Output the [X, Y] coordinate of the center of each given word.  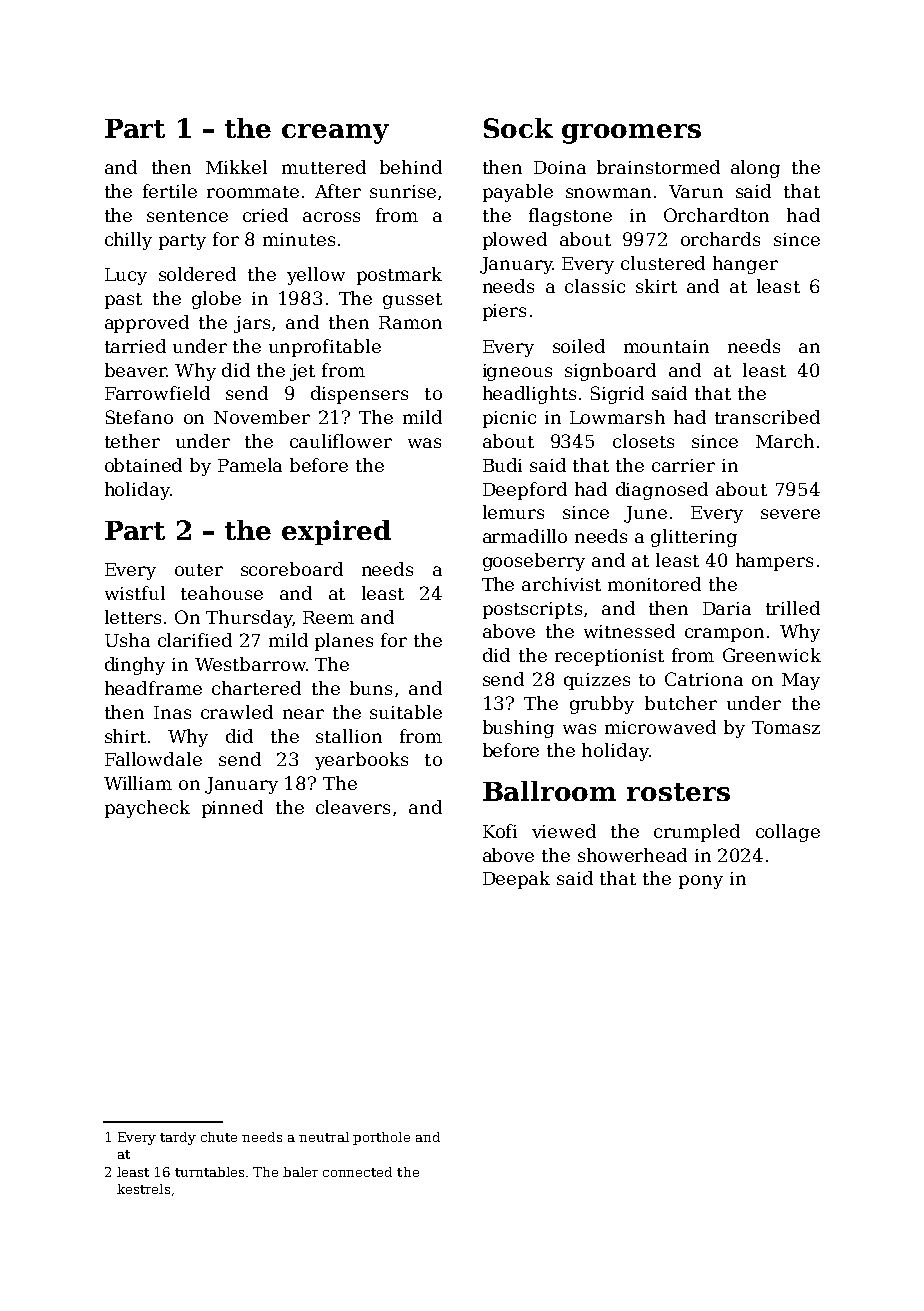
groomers [631, 134]
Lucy [126, 276]
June [645, 514]
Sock [518, 128]
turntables [209, 1172]
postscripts [532, 610]
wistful [135, 593]
